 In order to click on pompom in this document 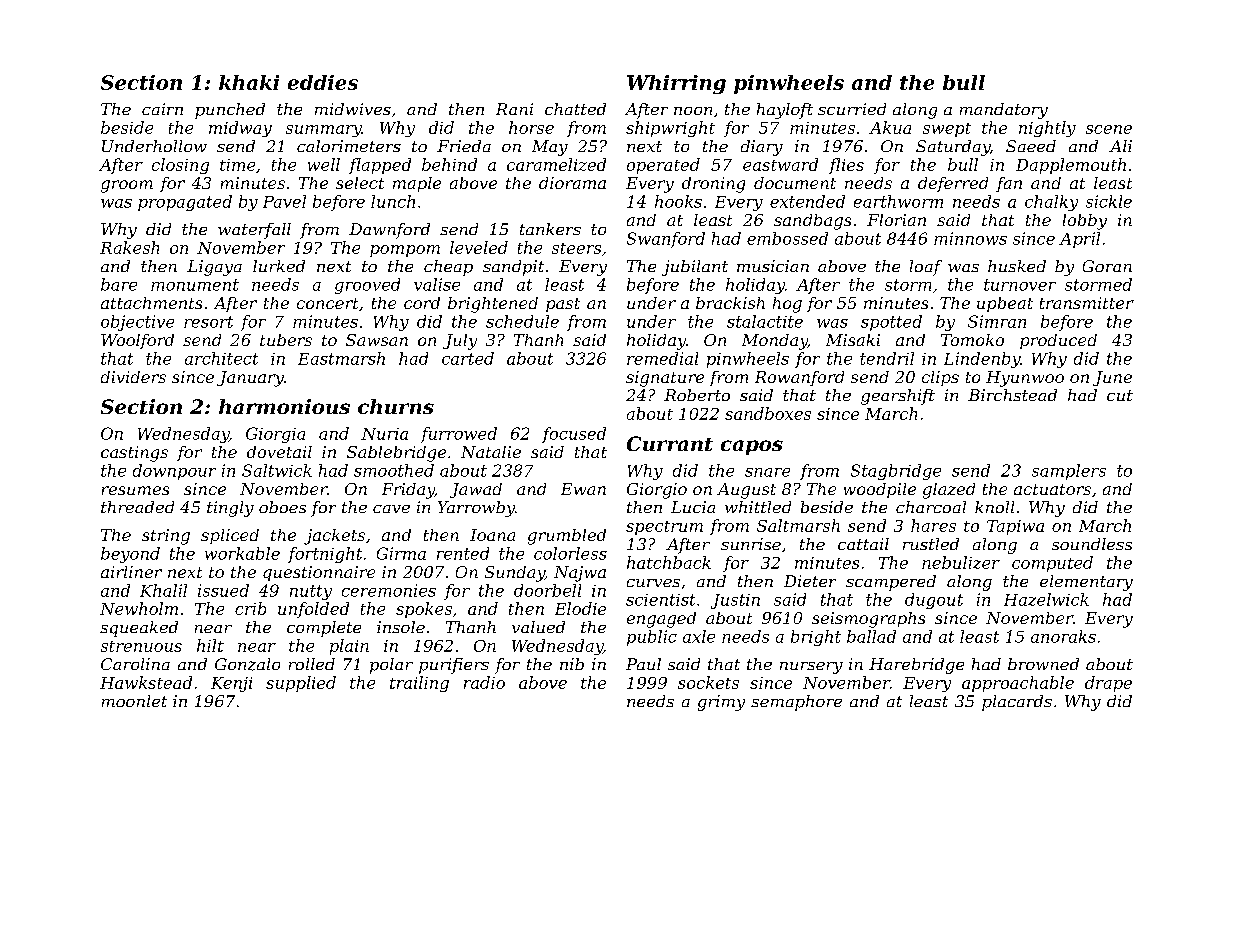, I will do `click(405, 251)`.
